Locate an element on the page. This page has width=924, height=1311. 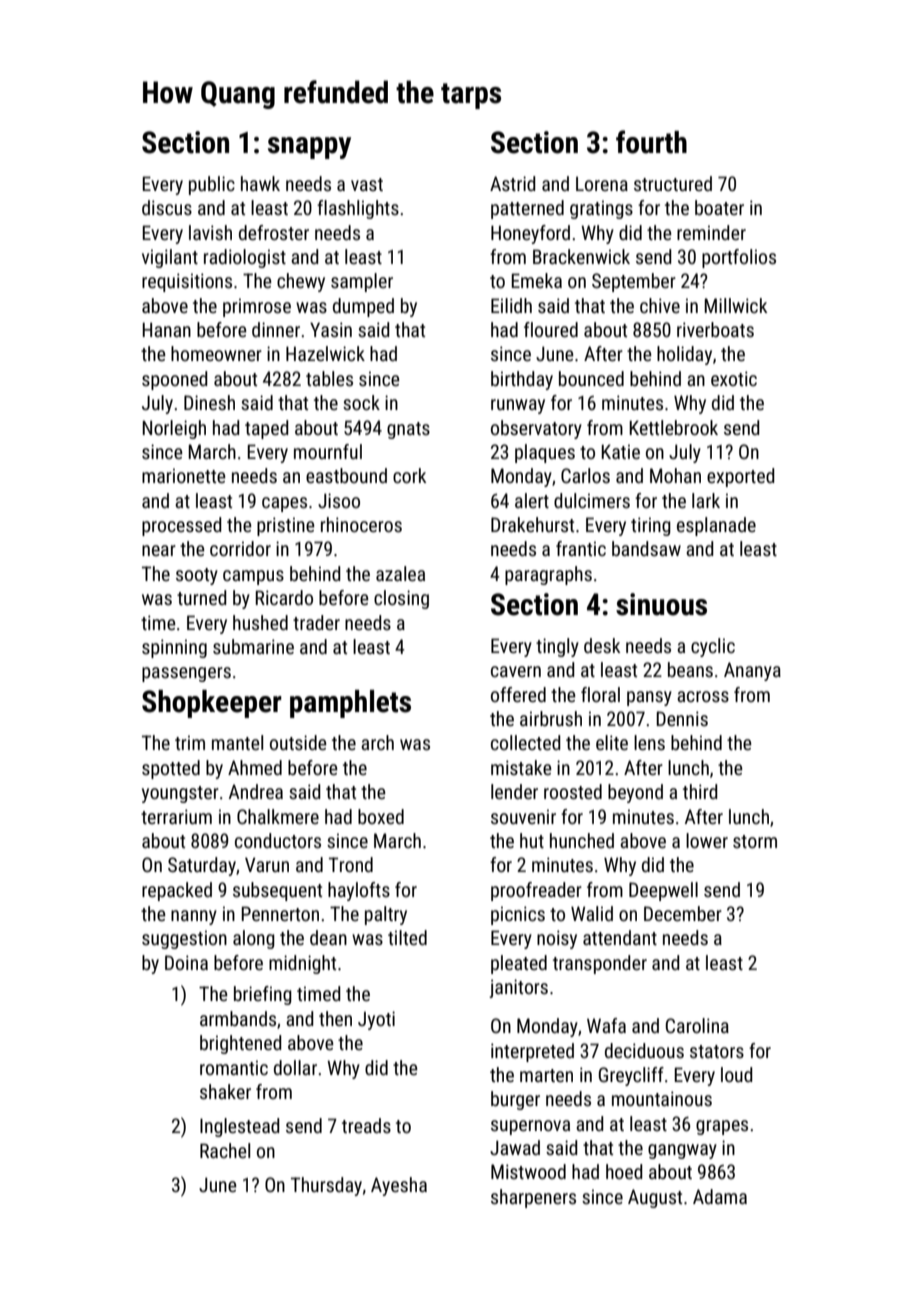
holiday is located at coordinates (684, 355).
